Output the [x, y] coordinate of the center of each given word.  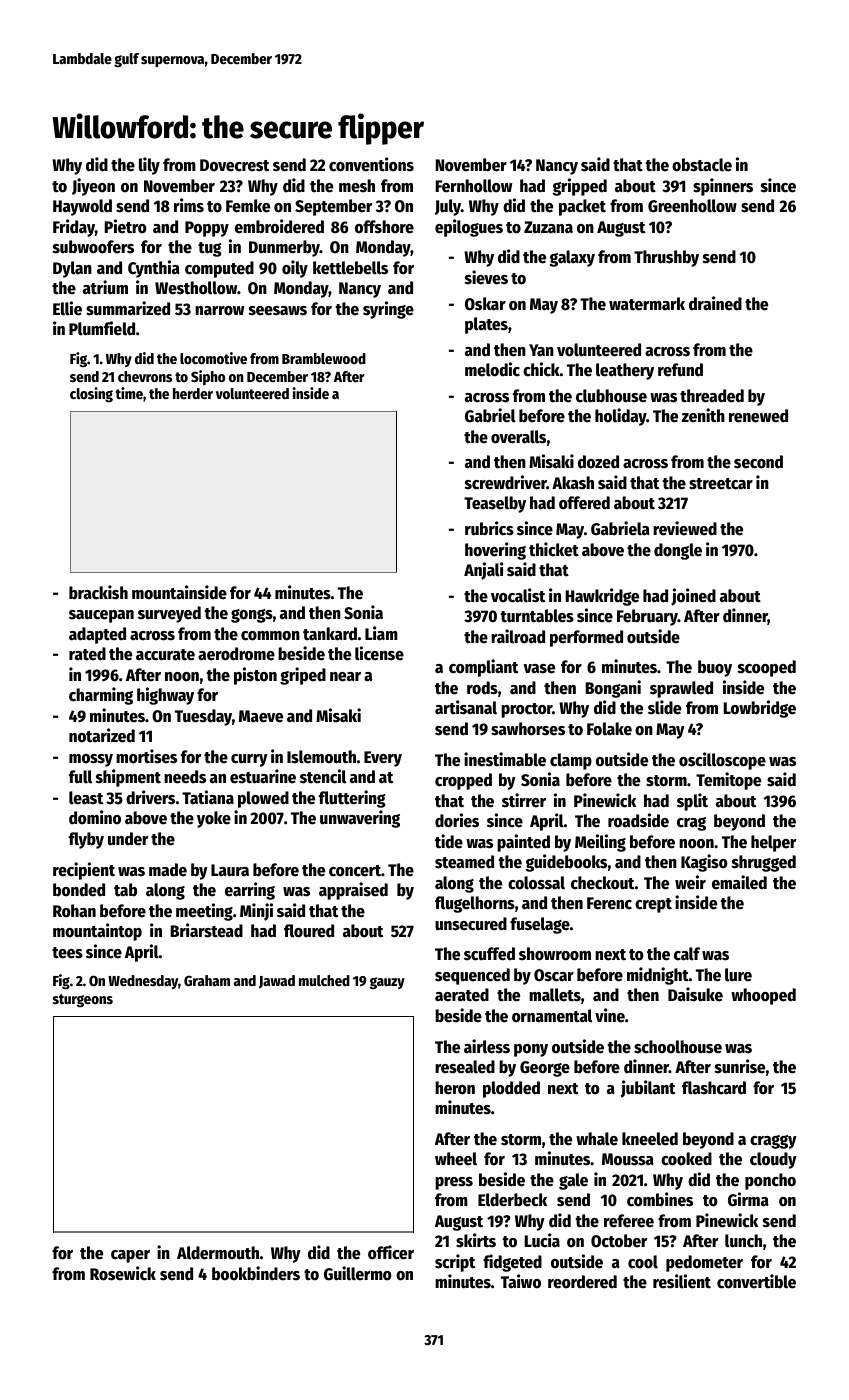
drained [715, 303]
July [448, 207]
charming [101, 696]
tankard [330, 634]
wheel [456, 1159]
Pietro [125, 226]
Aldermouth [218, 1253]
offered [584, 503]
